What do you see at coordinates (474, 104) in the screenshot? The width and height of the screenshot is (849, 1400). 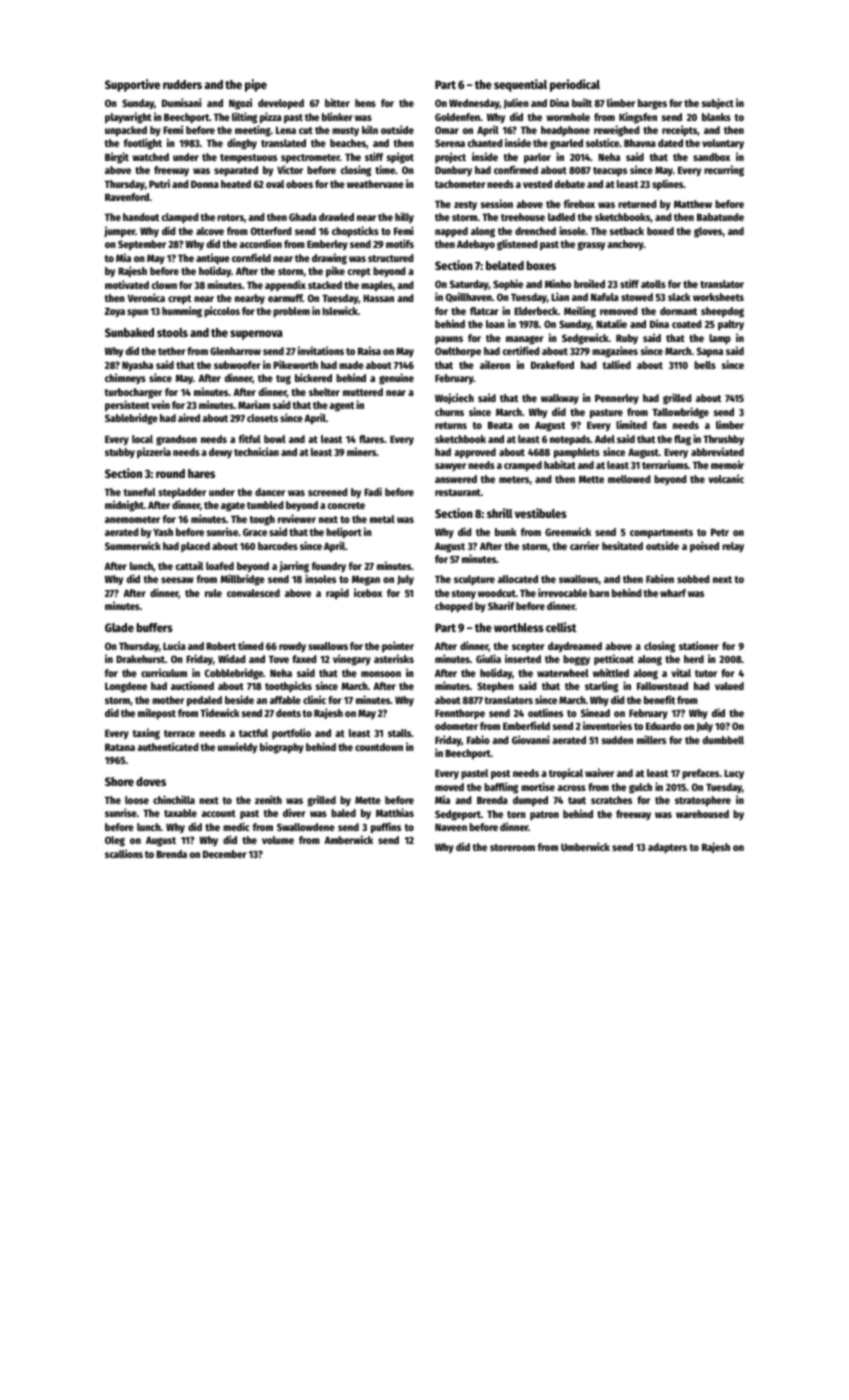 I see `Wednesday` at bounding box center [474, 104].
